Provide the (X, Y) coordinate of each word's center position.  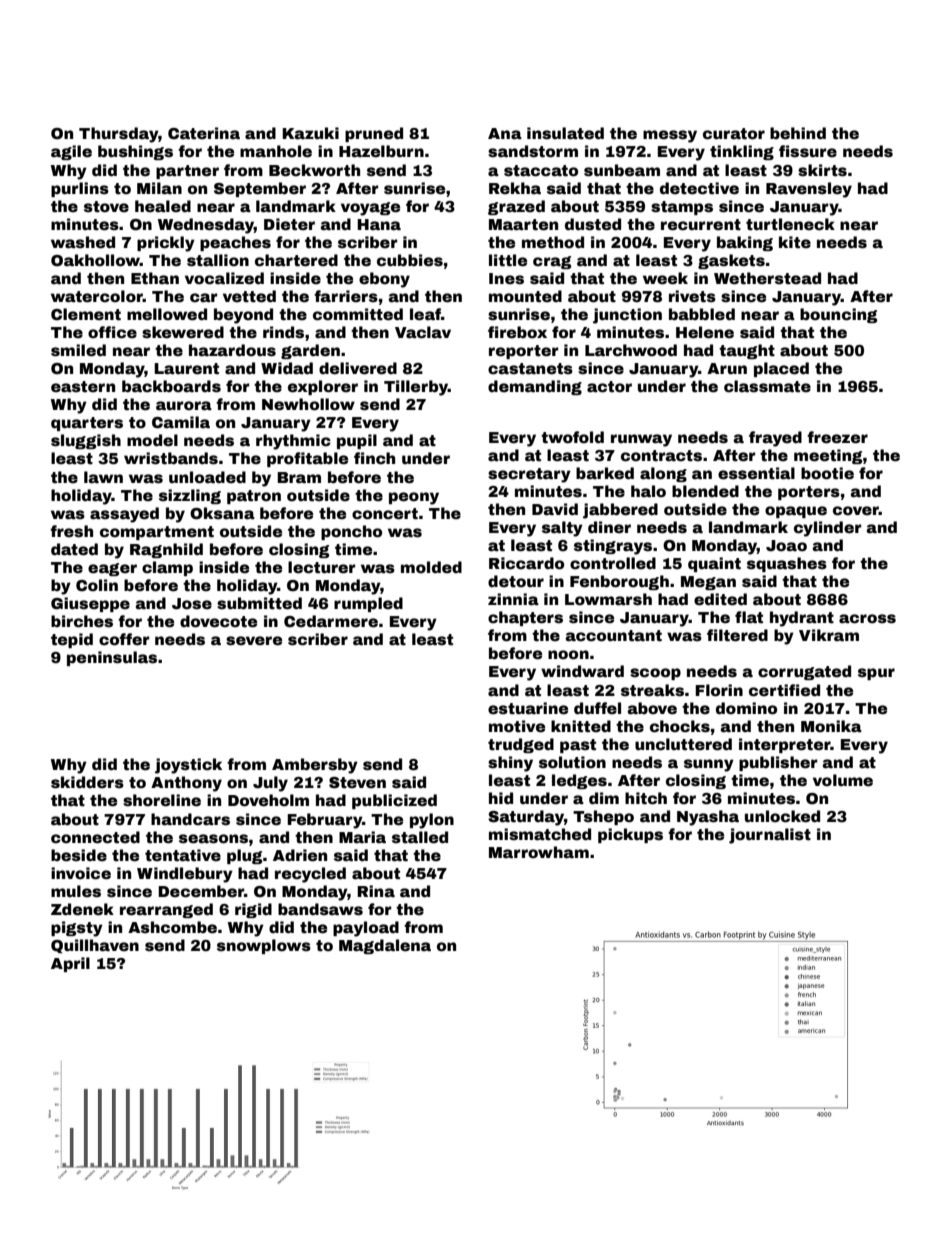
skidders (87, 782)
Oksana (222, 513)
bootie (827, 473)
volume (843, 780)
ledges (579, 781)
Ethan (155, 278)
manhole (276, 151)
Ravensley (809, 190)
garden (310, 351)
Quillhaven (95, 946)
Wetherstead (767, 278)
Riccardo (526, 563)
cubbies (410, 260)
